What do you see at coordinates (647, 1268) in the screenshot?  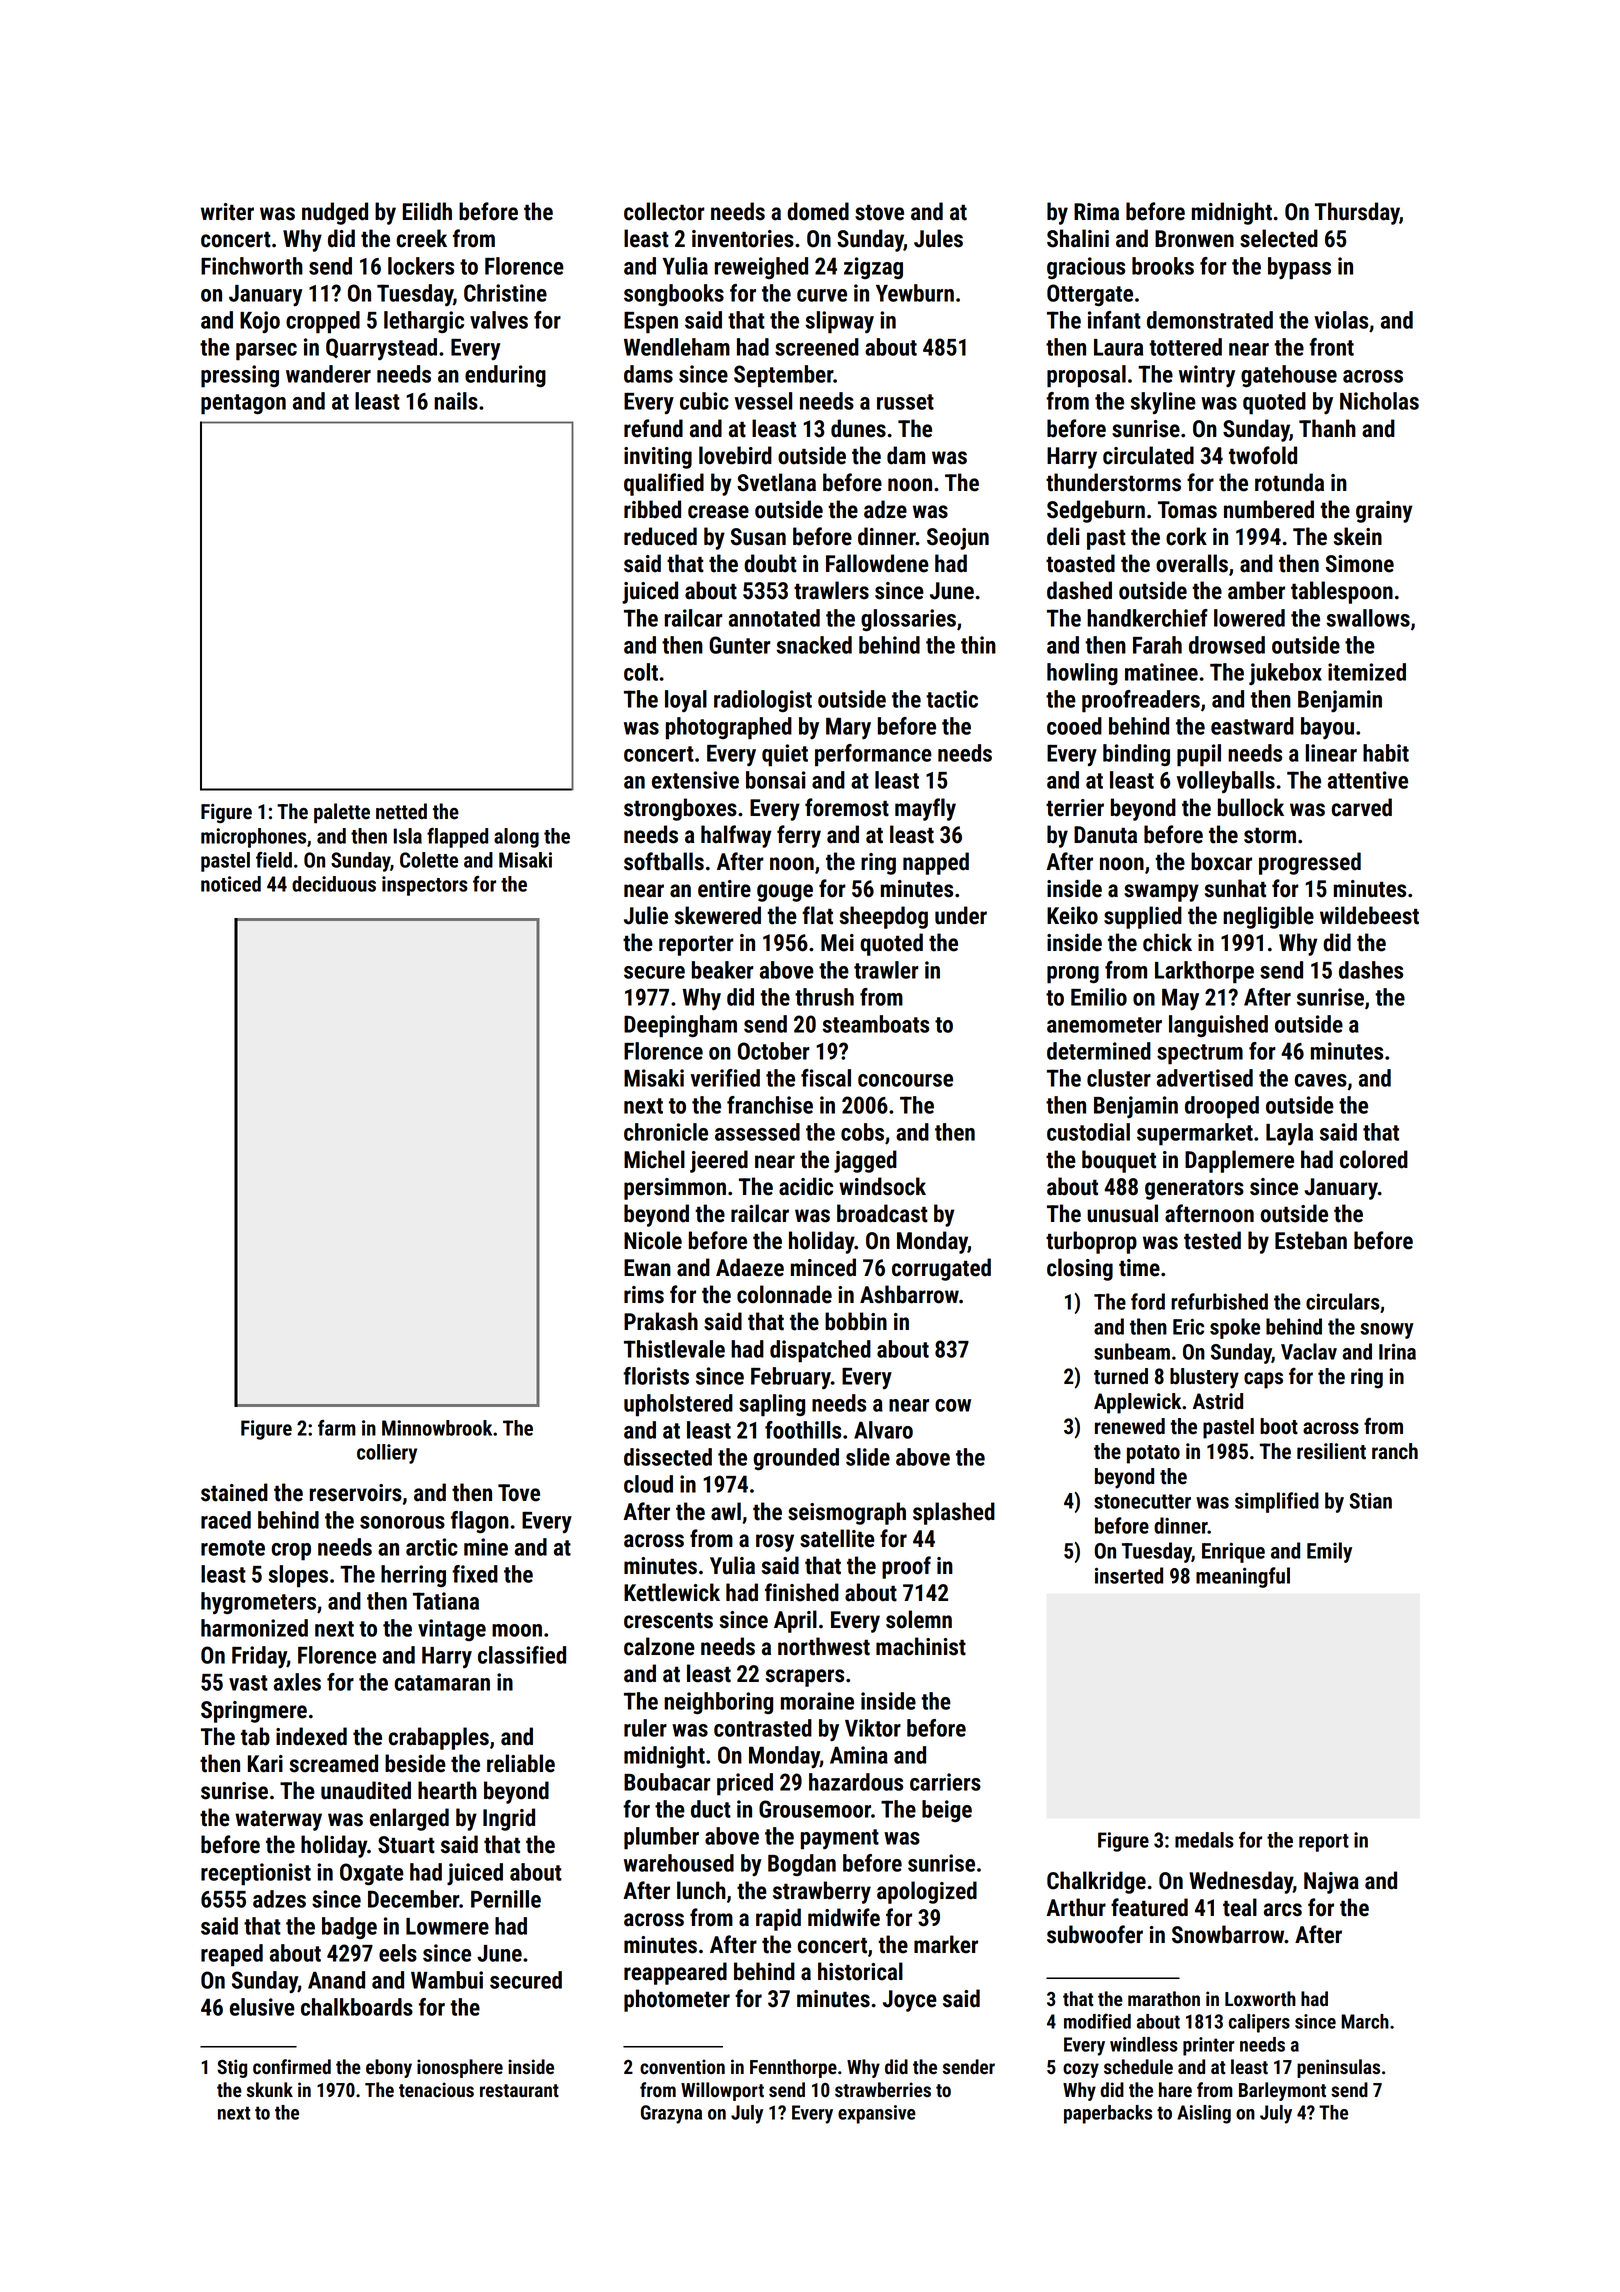 I see `Ewan` at bounding box center [647, 1268].
